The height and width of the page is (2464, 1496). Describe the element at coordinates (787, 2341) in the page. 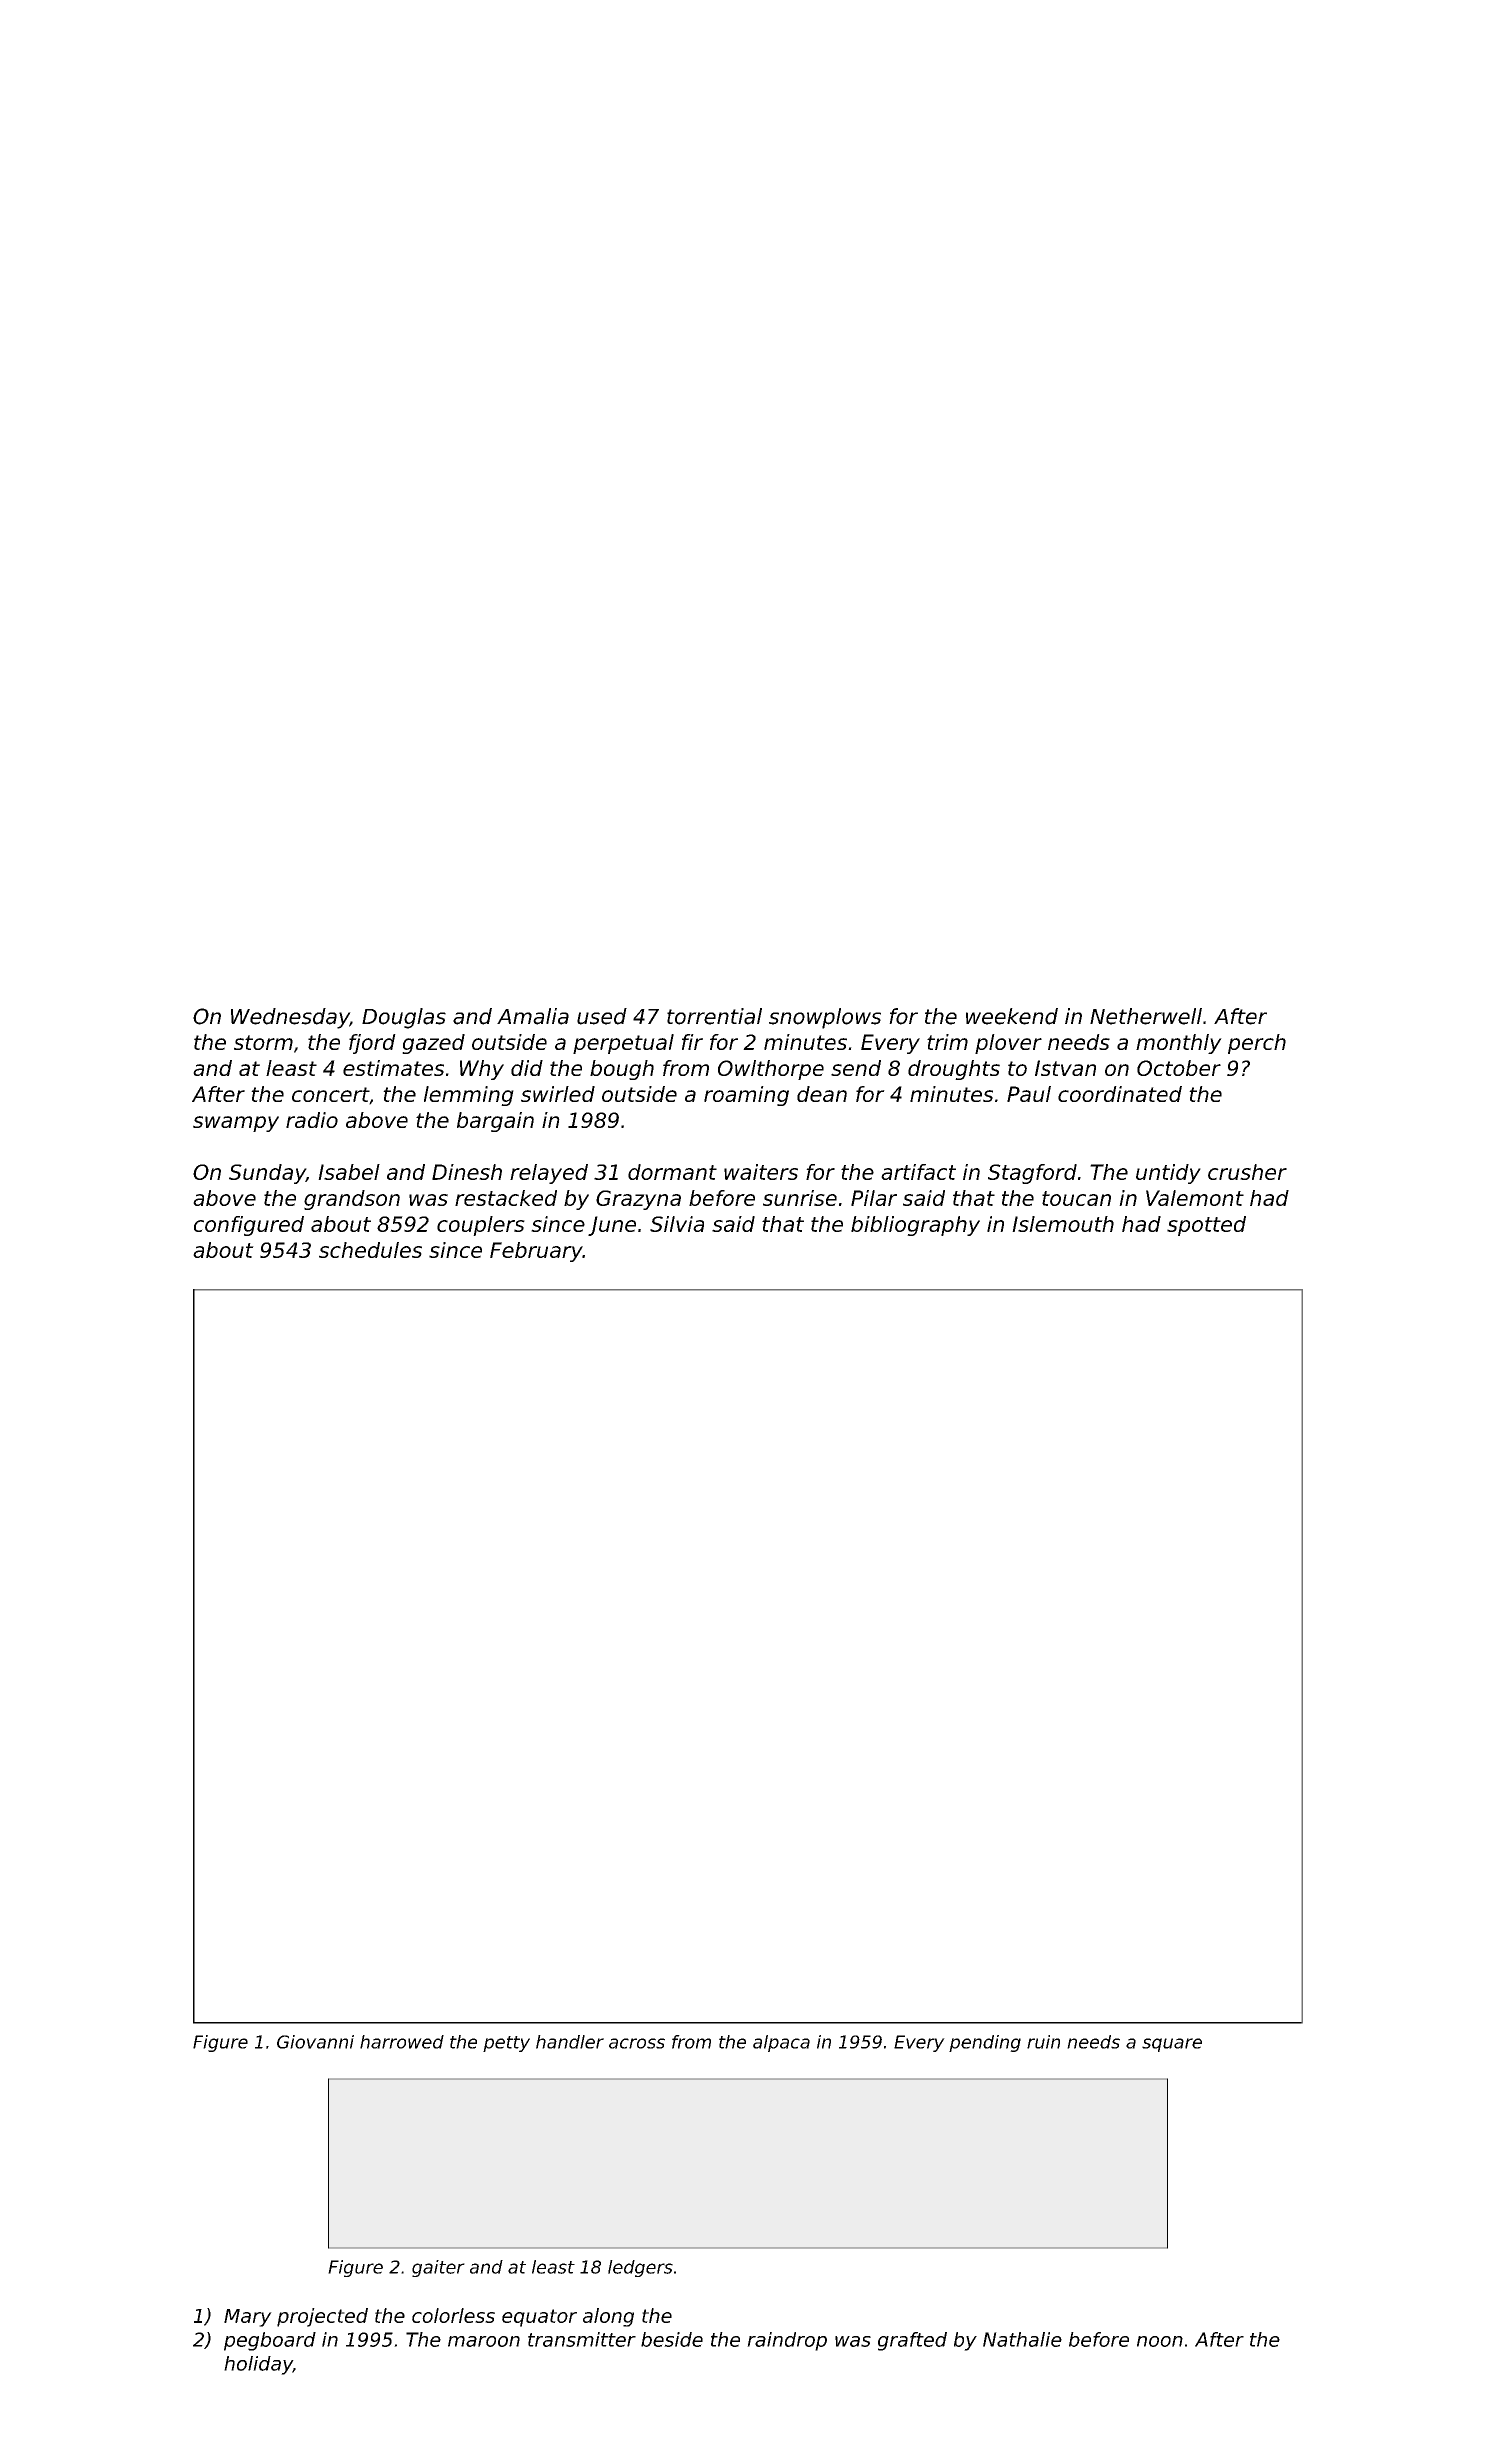

I see `raindrop` at that location.
